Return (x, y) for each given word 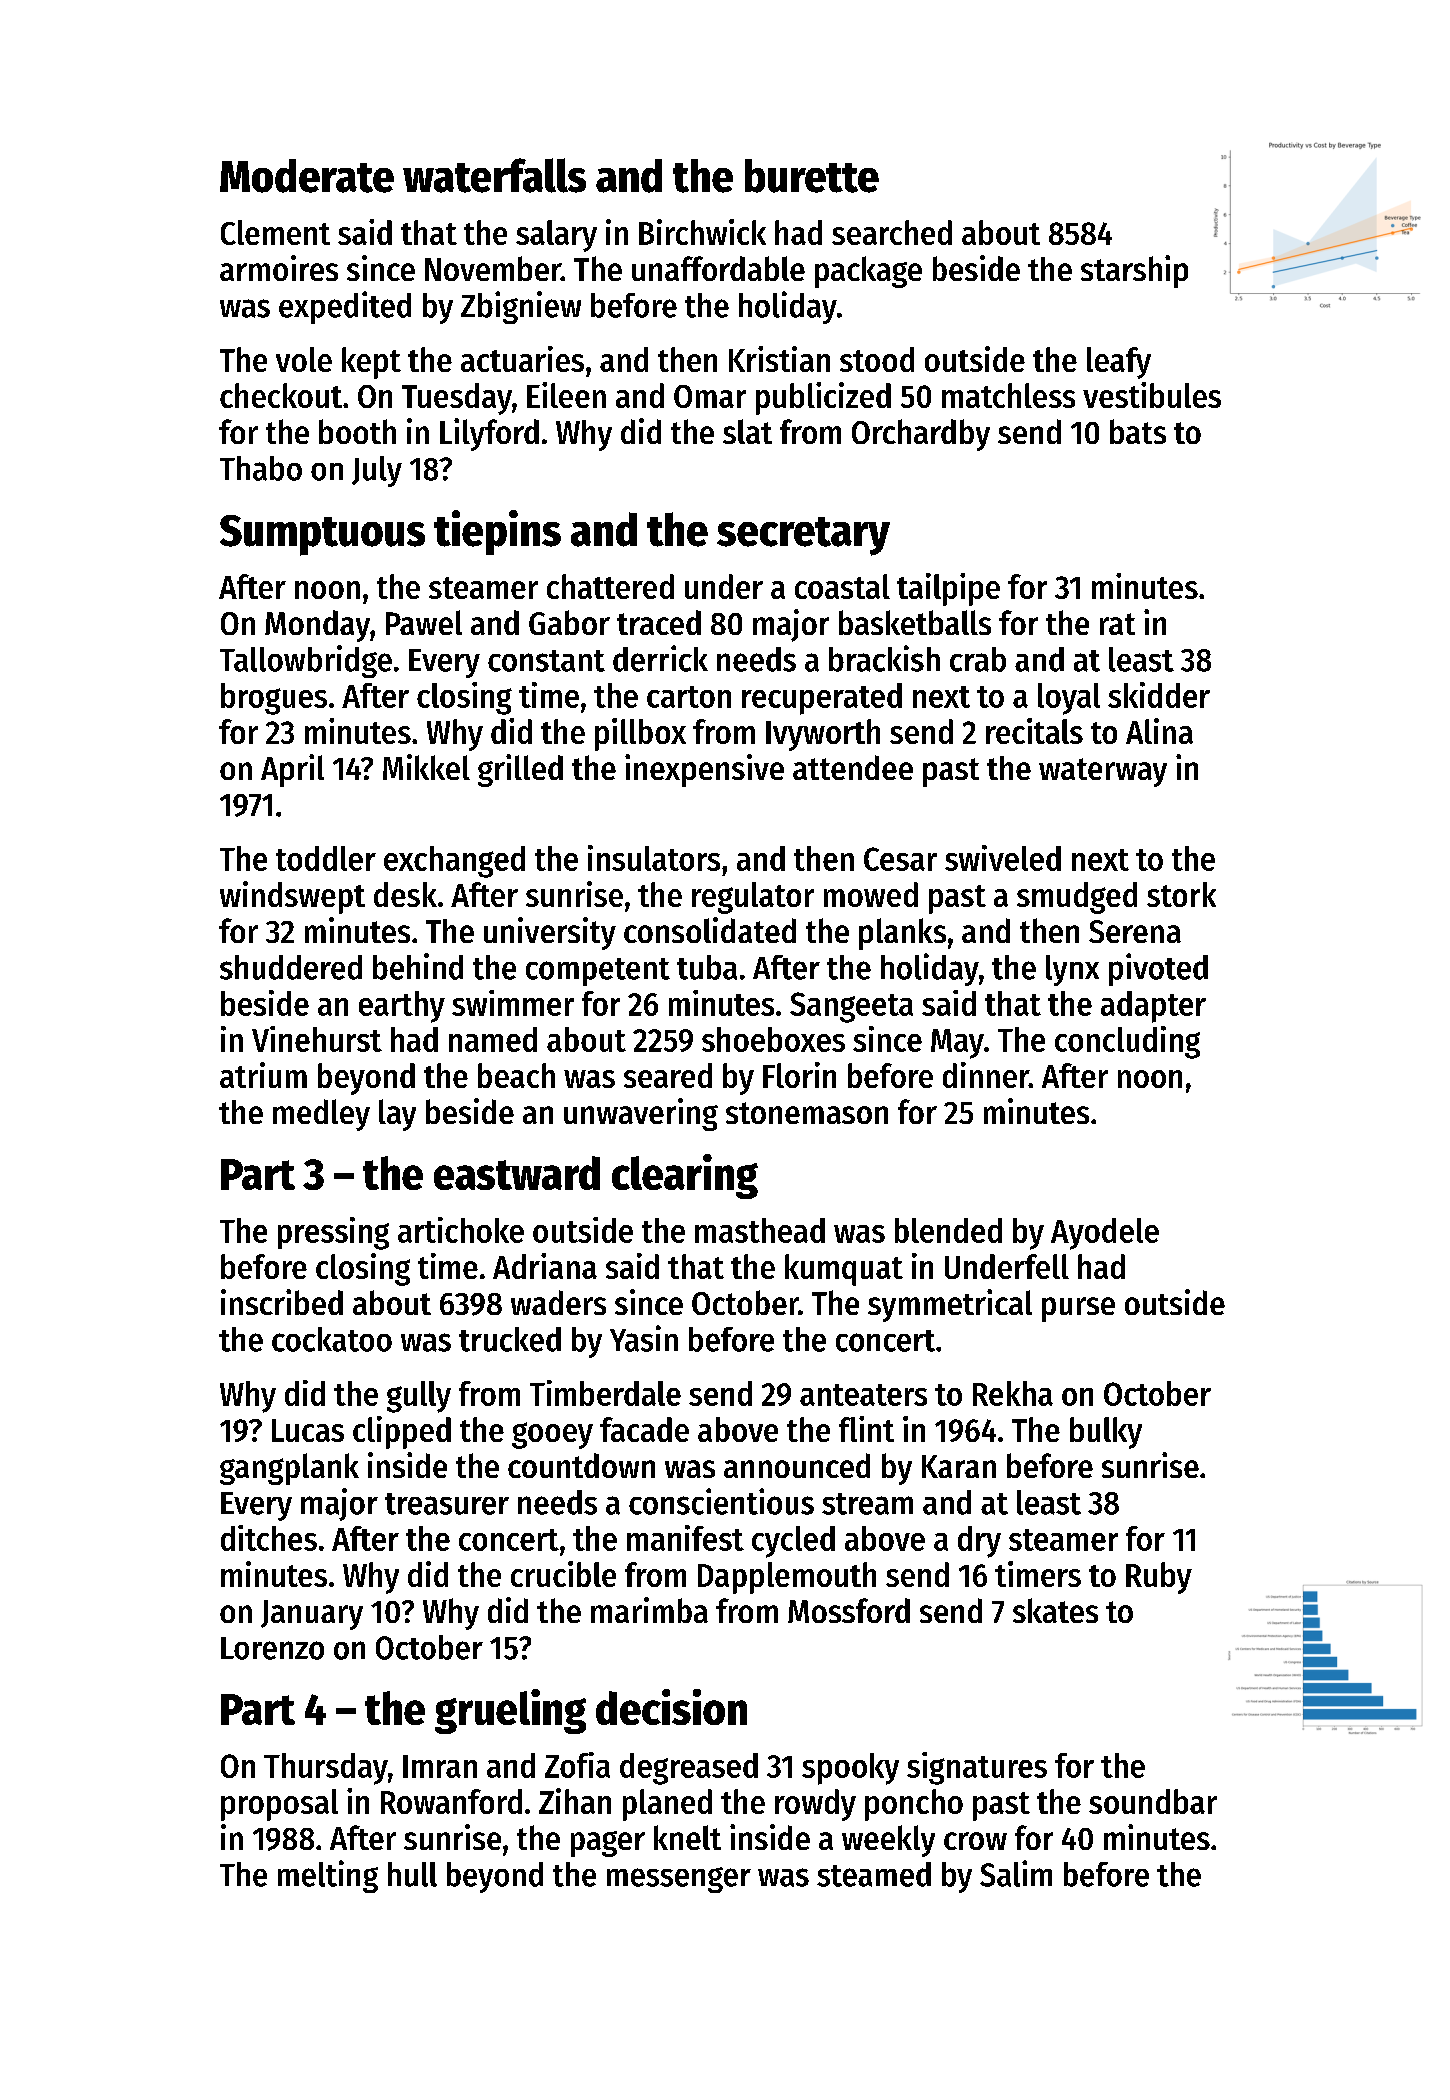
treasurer (447, 1504)
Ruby (1159, 1578)
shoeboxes (773, 1039)
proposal (279, 1805)
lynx (1072, 970)
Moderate (307, 176)
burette (812, 176)
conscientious (721, 1501)
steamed (874, 1874)
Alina (1159, 731)
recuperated (822, 699)
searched (892, 232)
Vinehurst (317, 1039)
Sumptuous (322, 535)
